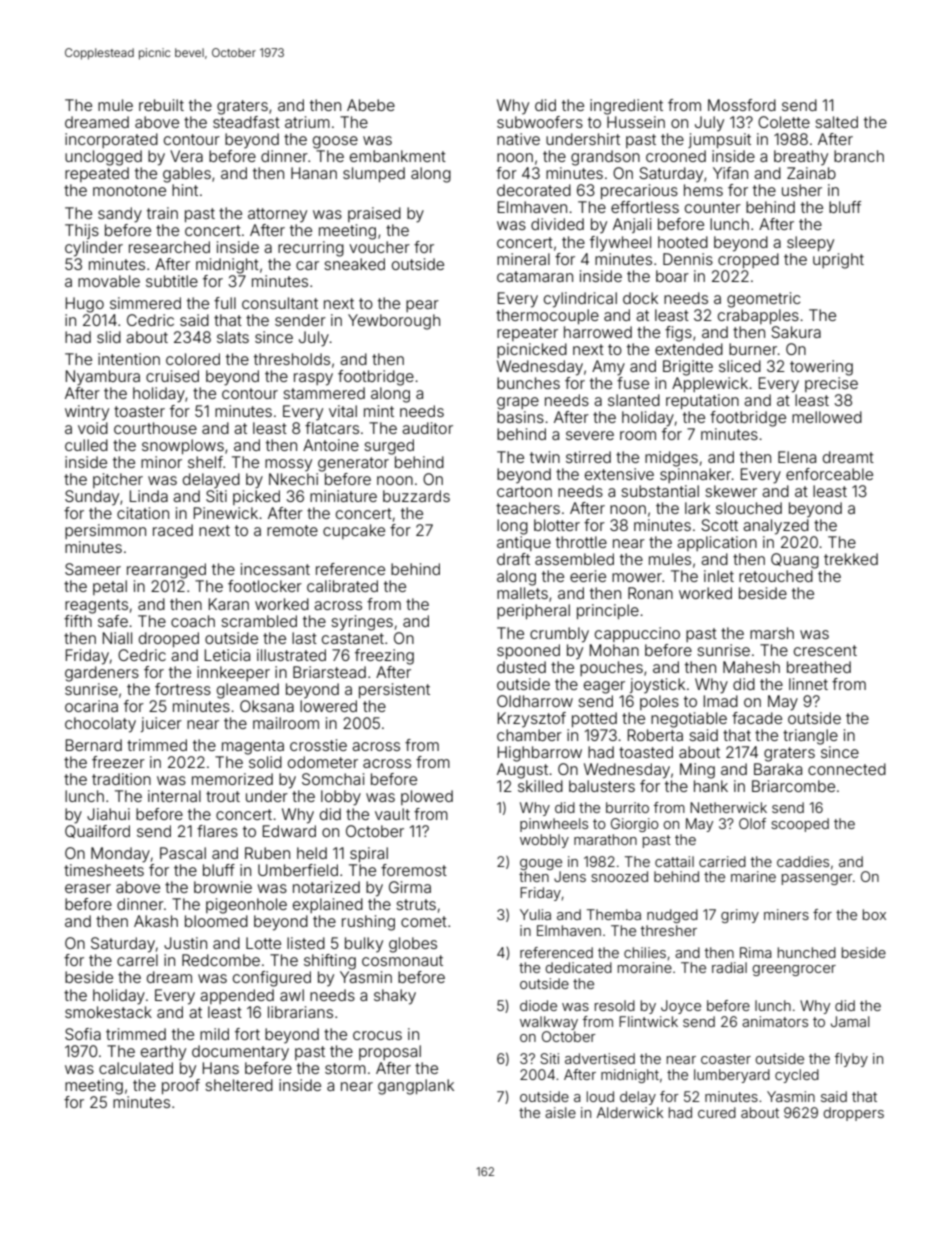 The image size is (952, 1233). What do you see at coordinates (717, 1112) in the page?
I see `cured` at bounding box center [717, 1112].
